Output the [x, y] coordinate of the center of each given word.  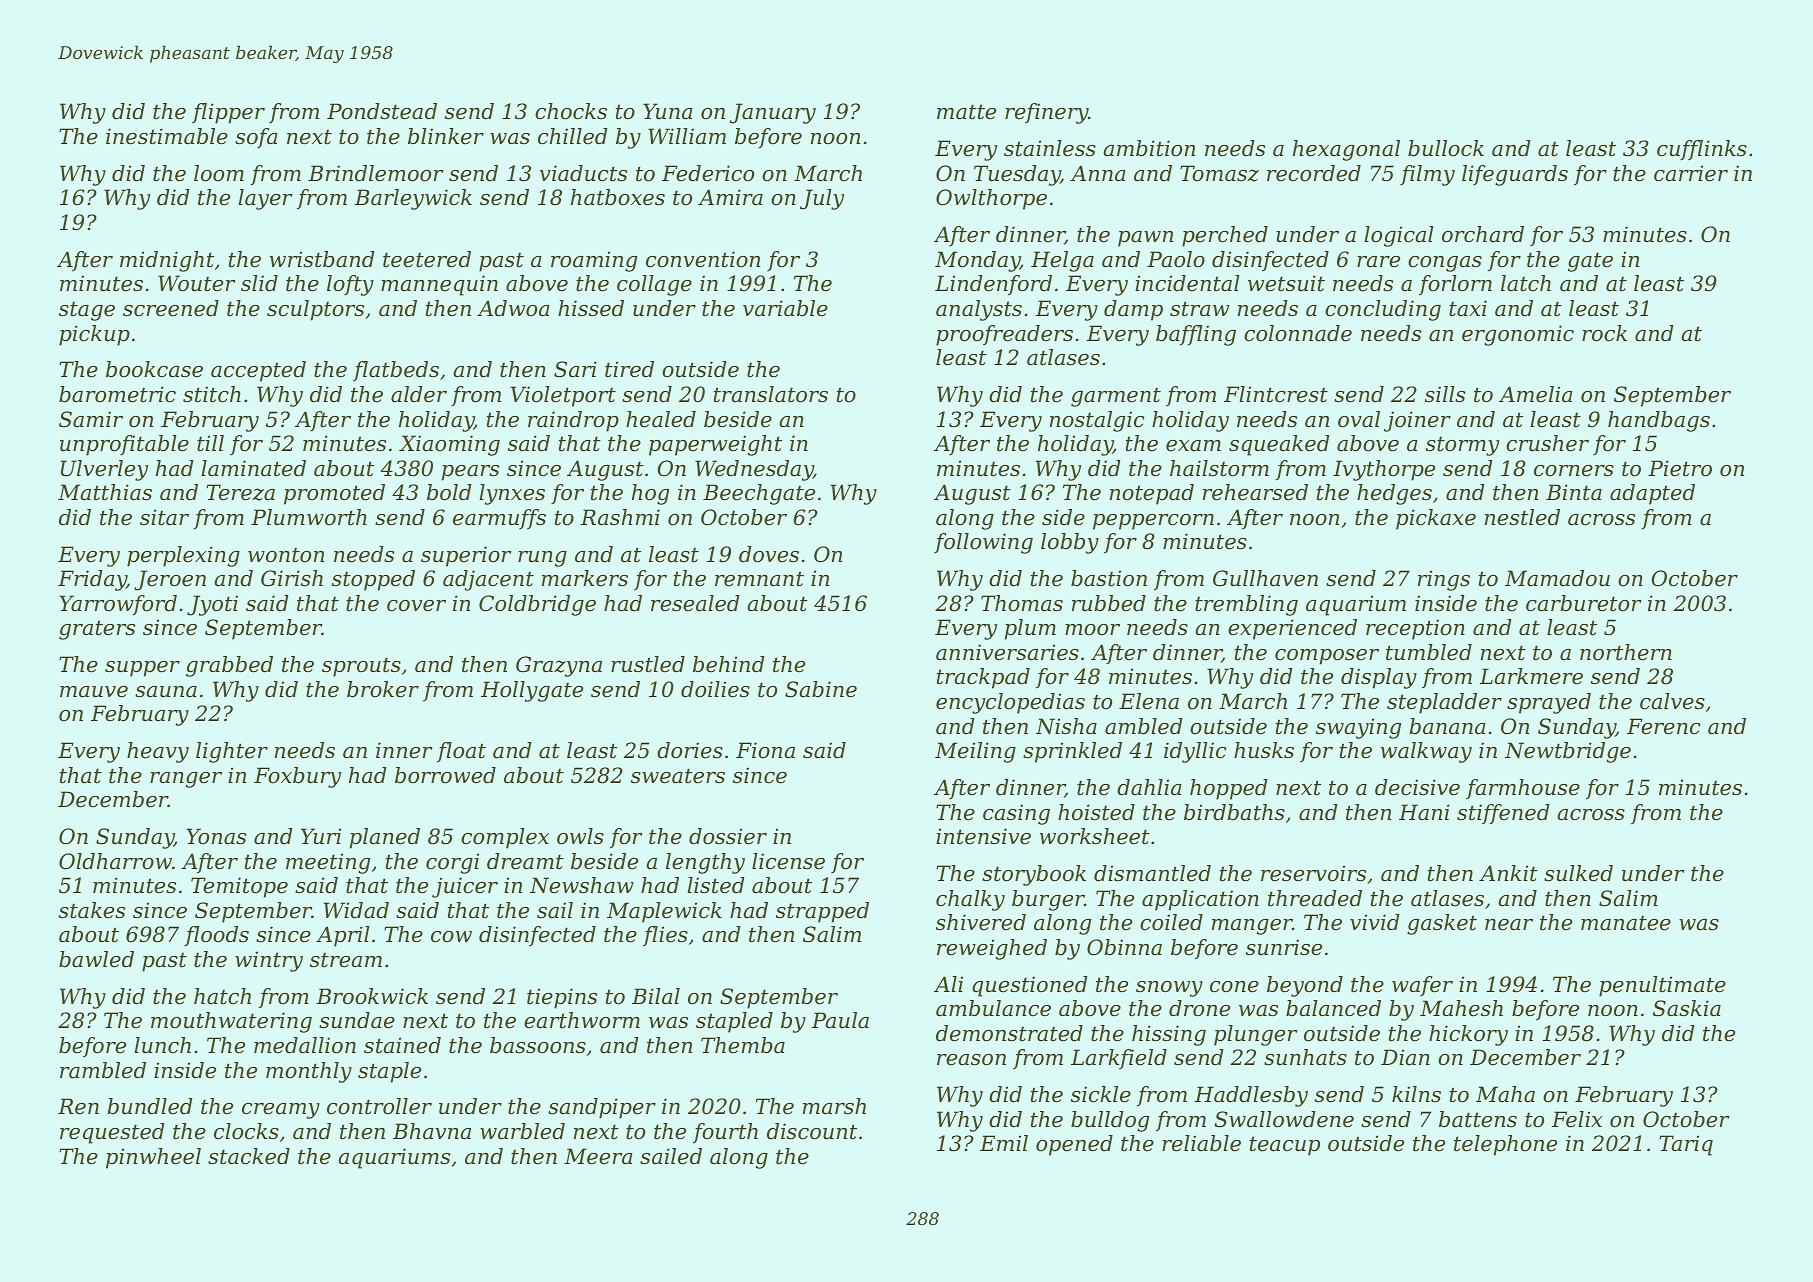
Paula [840, 1020]
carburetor [1583, 603]
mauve [94, 692]
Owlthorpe [991, 199]
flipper [228, 113]
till [210, 443]
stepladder [1444, 703]
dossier [728, 836]
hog [650, 494]
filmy [1427, 175]
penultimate [1662, 986]
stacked [249, 1156]
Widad [356, 910]
